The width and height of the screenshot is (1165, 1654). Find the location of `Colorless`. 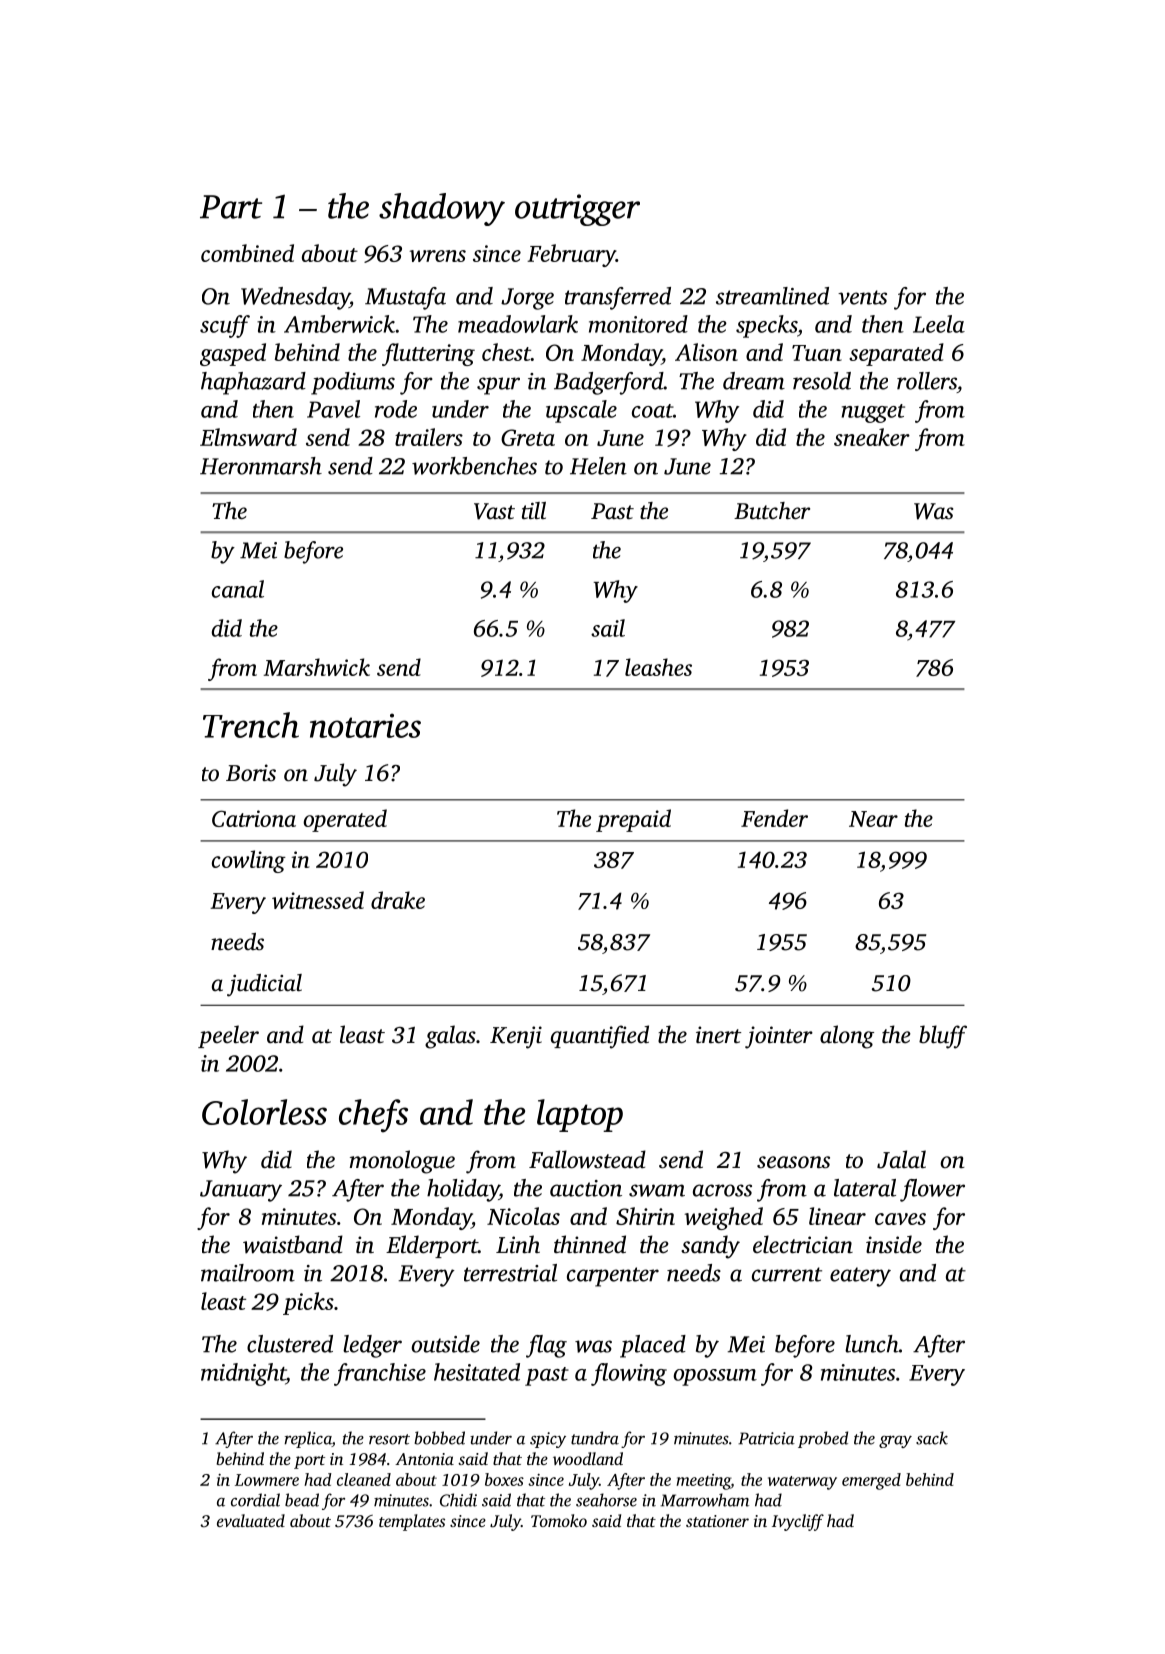

Colorless is located at coordinates (264, 1112).
